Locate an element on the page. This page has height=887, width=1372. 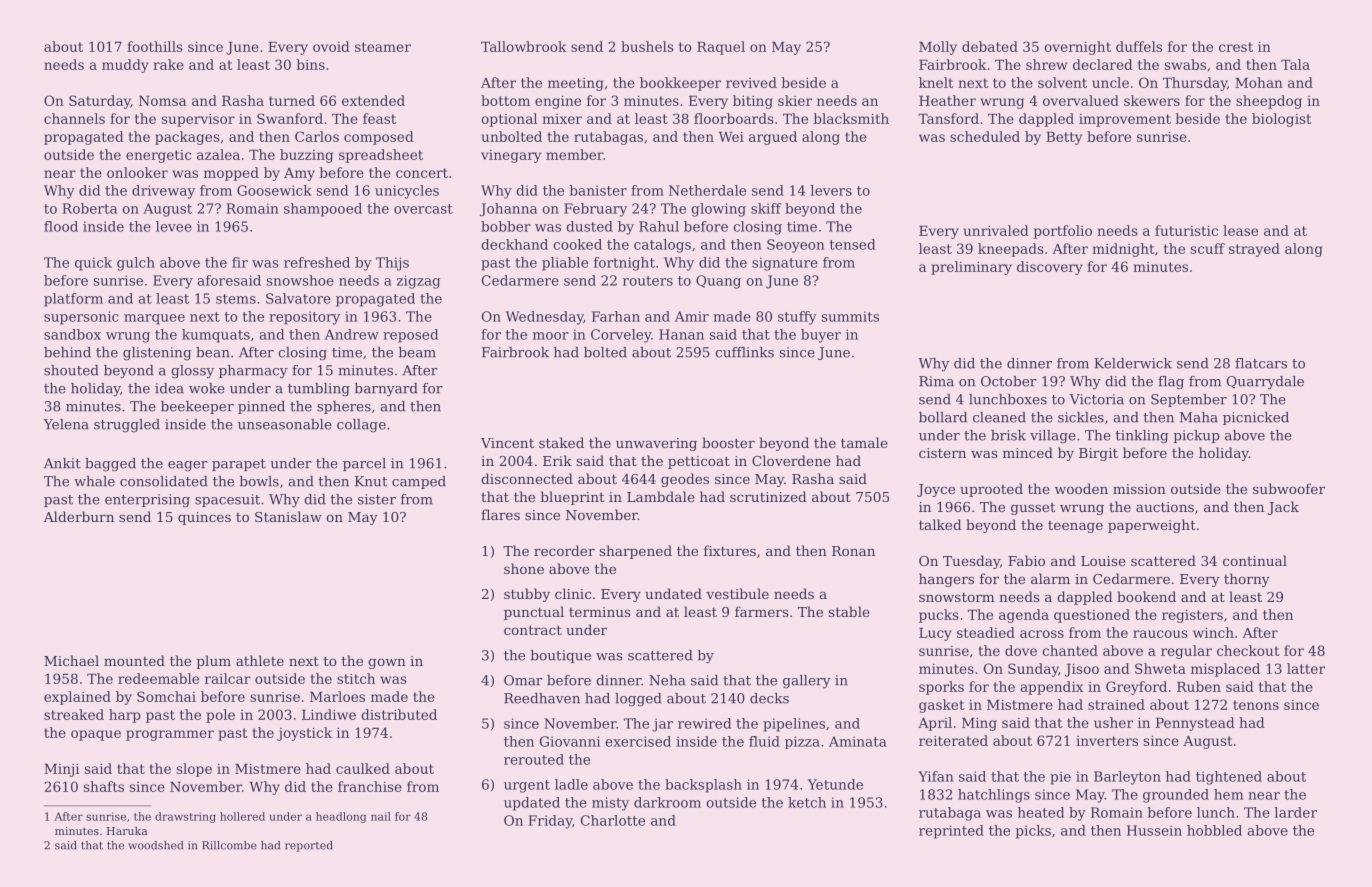
Tala is located at coordinates (1295, 64).
